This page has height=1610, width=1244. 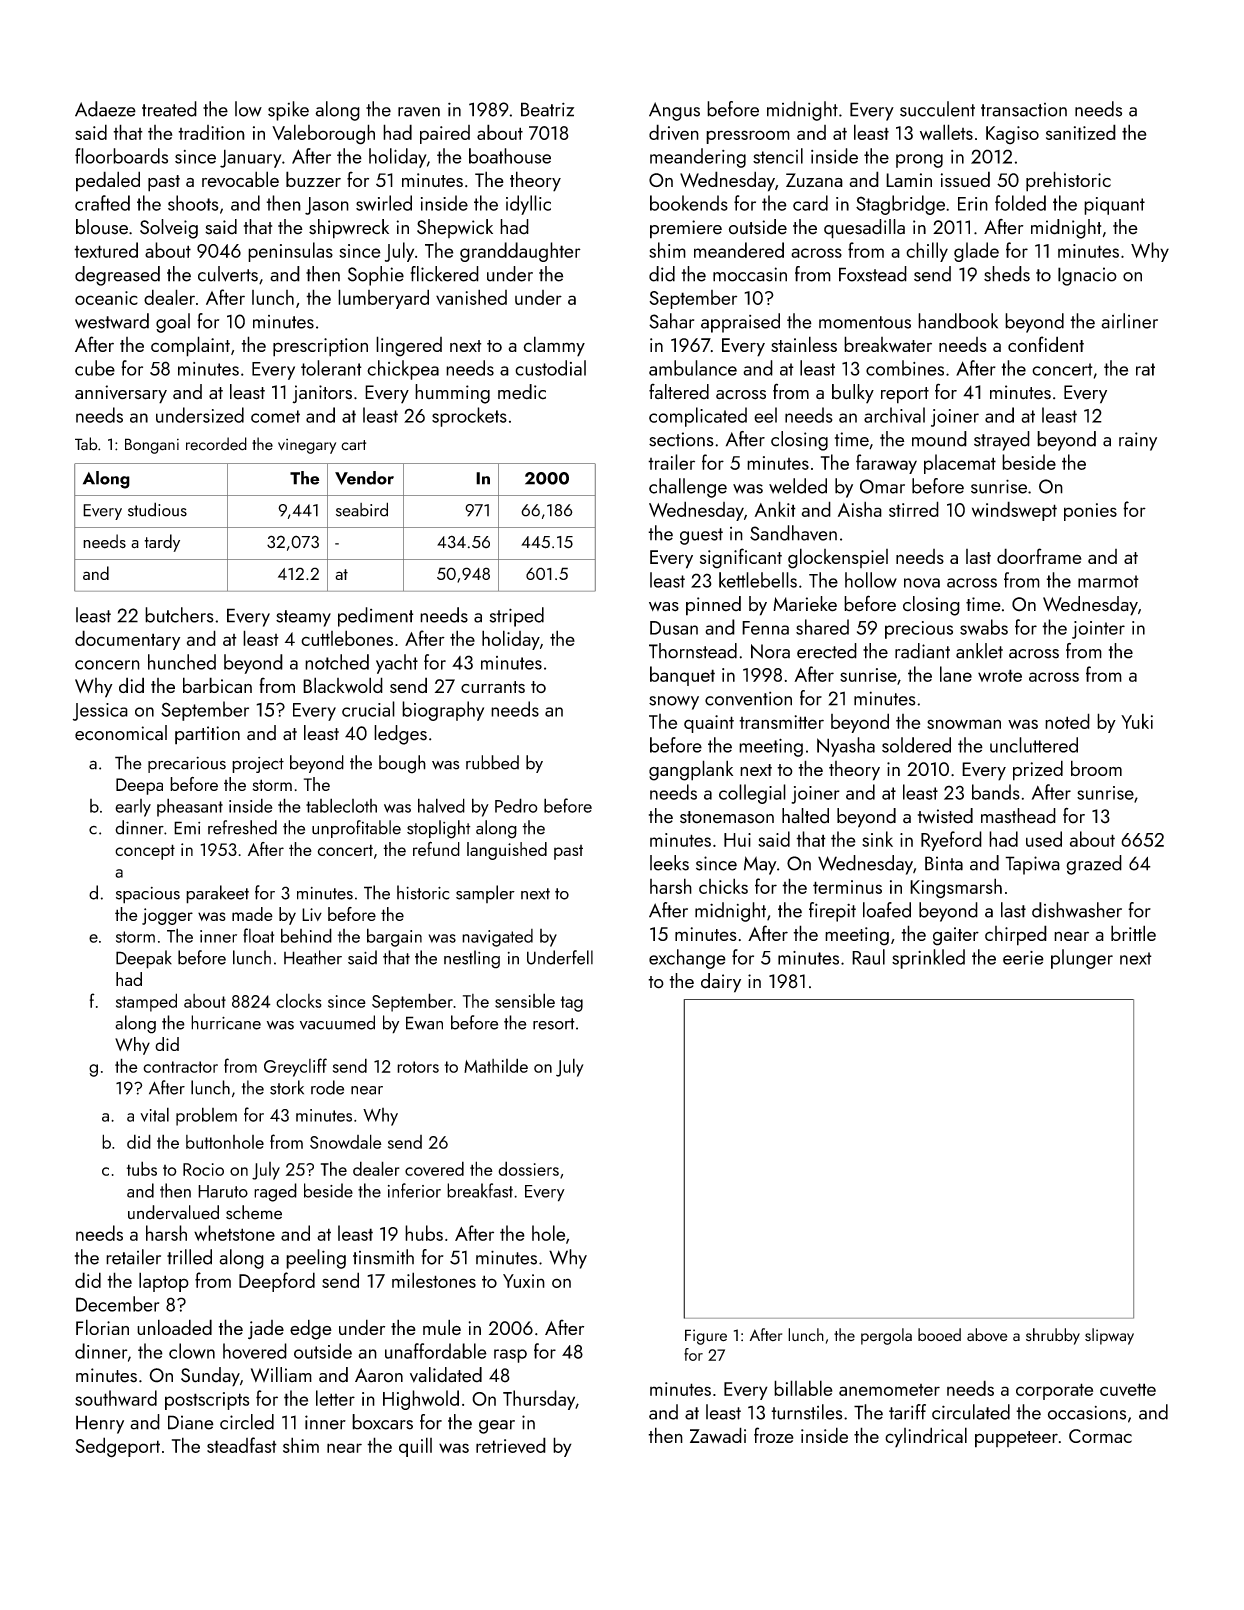 I want to click on medic, so click(x=522, y=392).
